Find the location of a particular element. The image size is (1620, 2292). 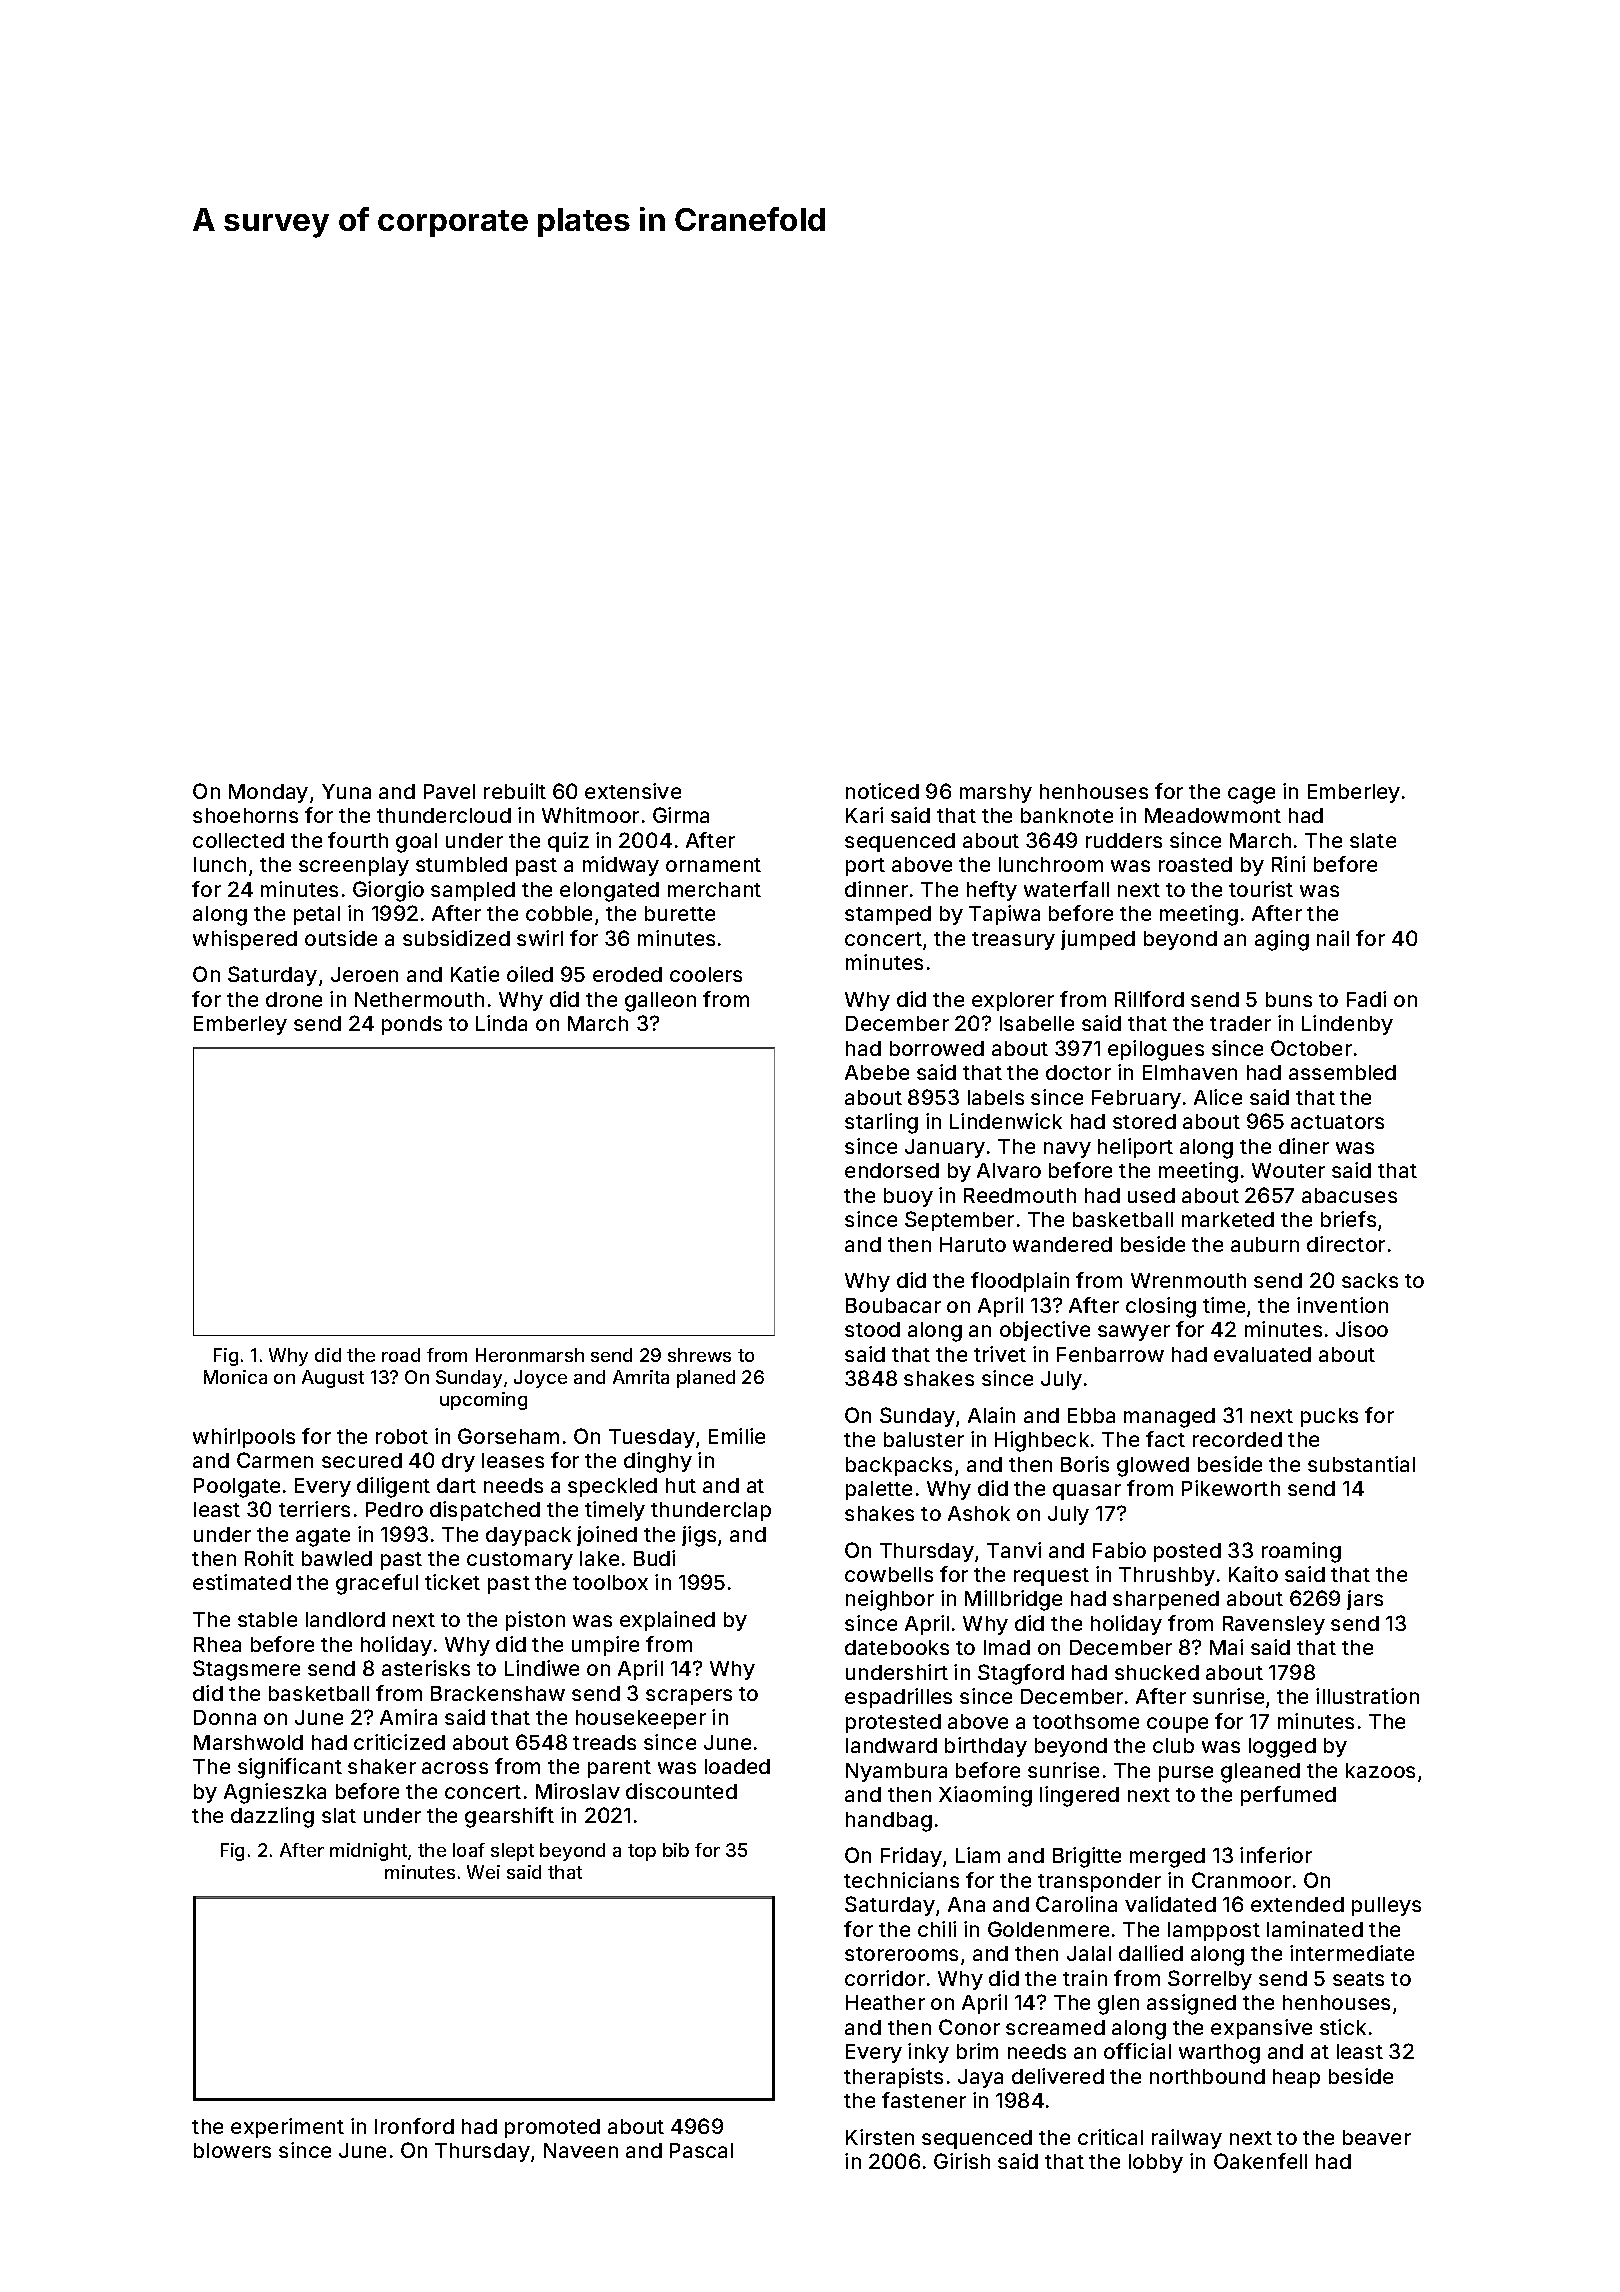

rebuilt is located at coordinates (515, 791).
